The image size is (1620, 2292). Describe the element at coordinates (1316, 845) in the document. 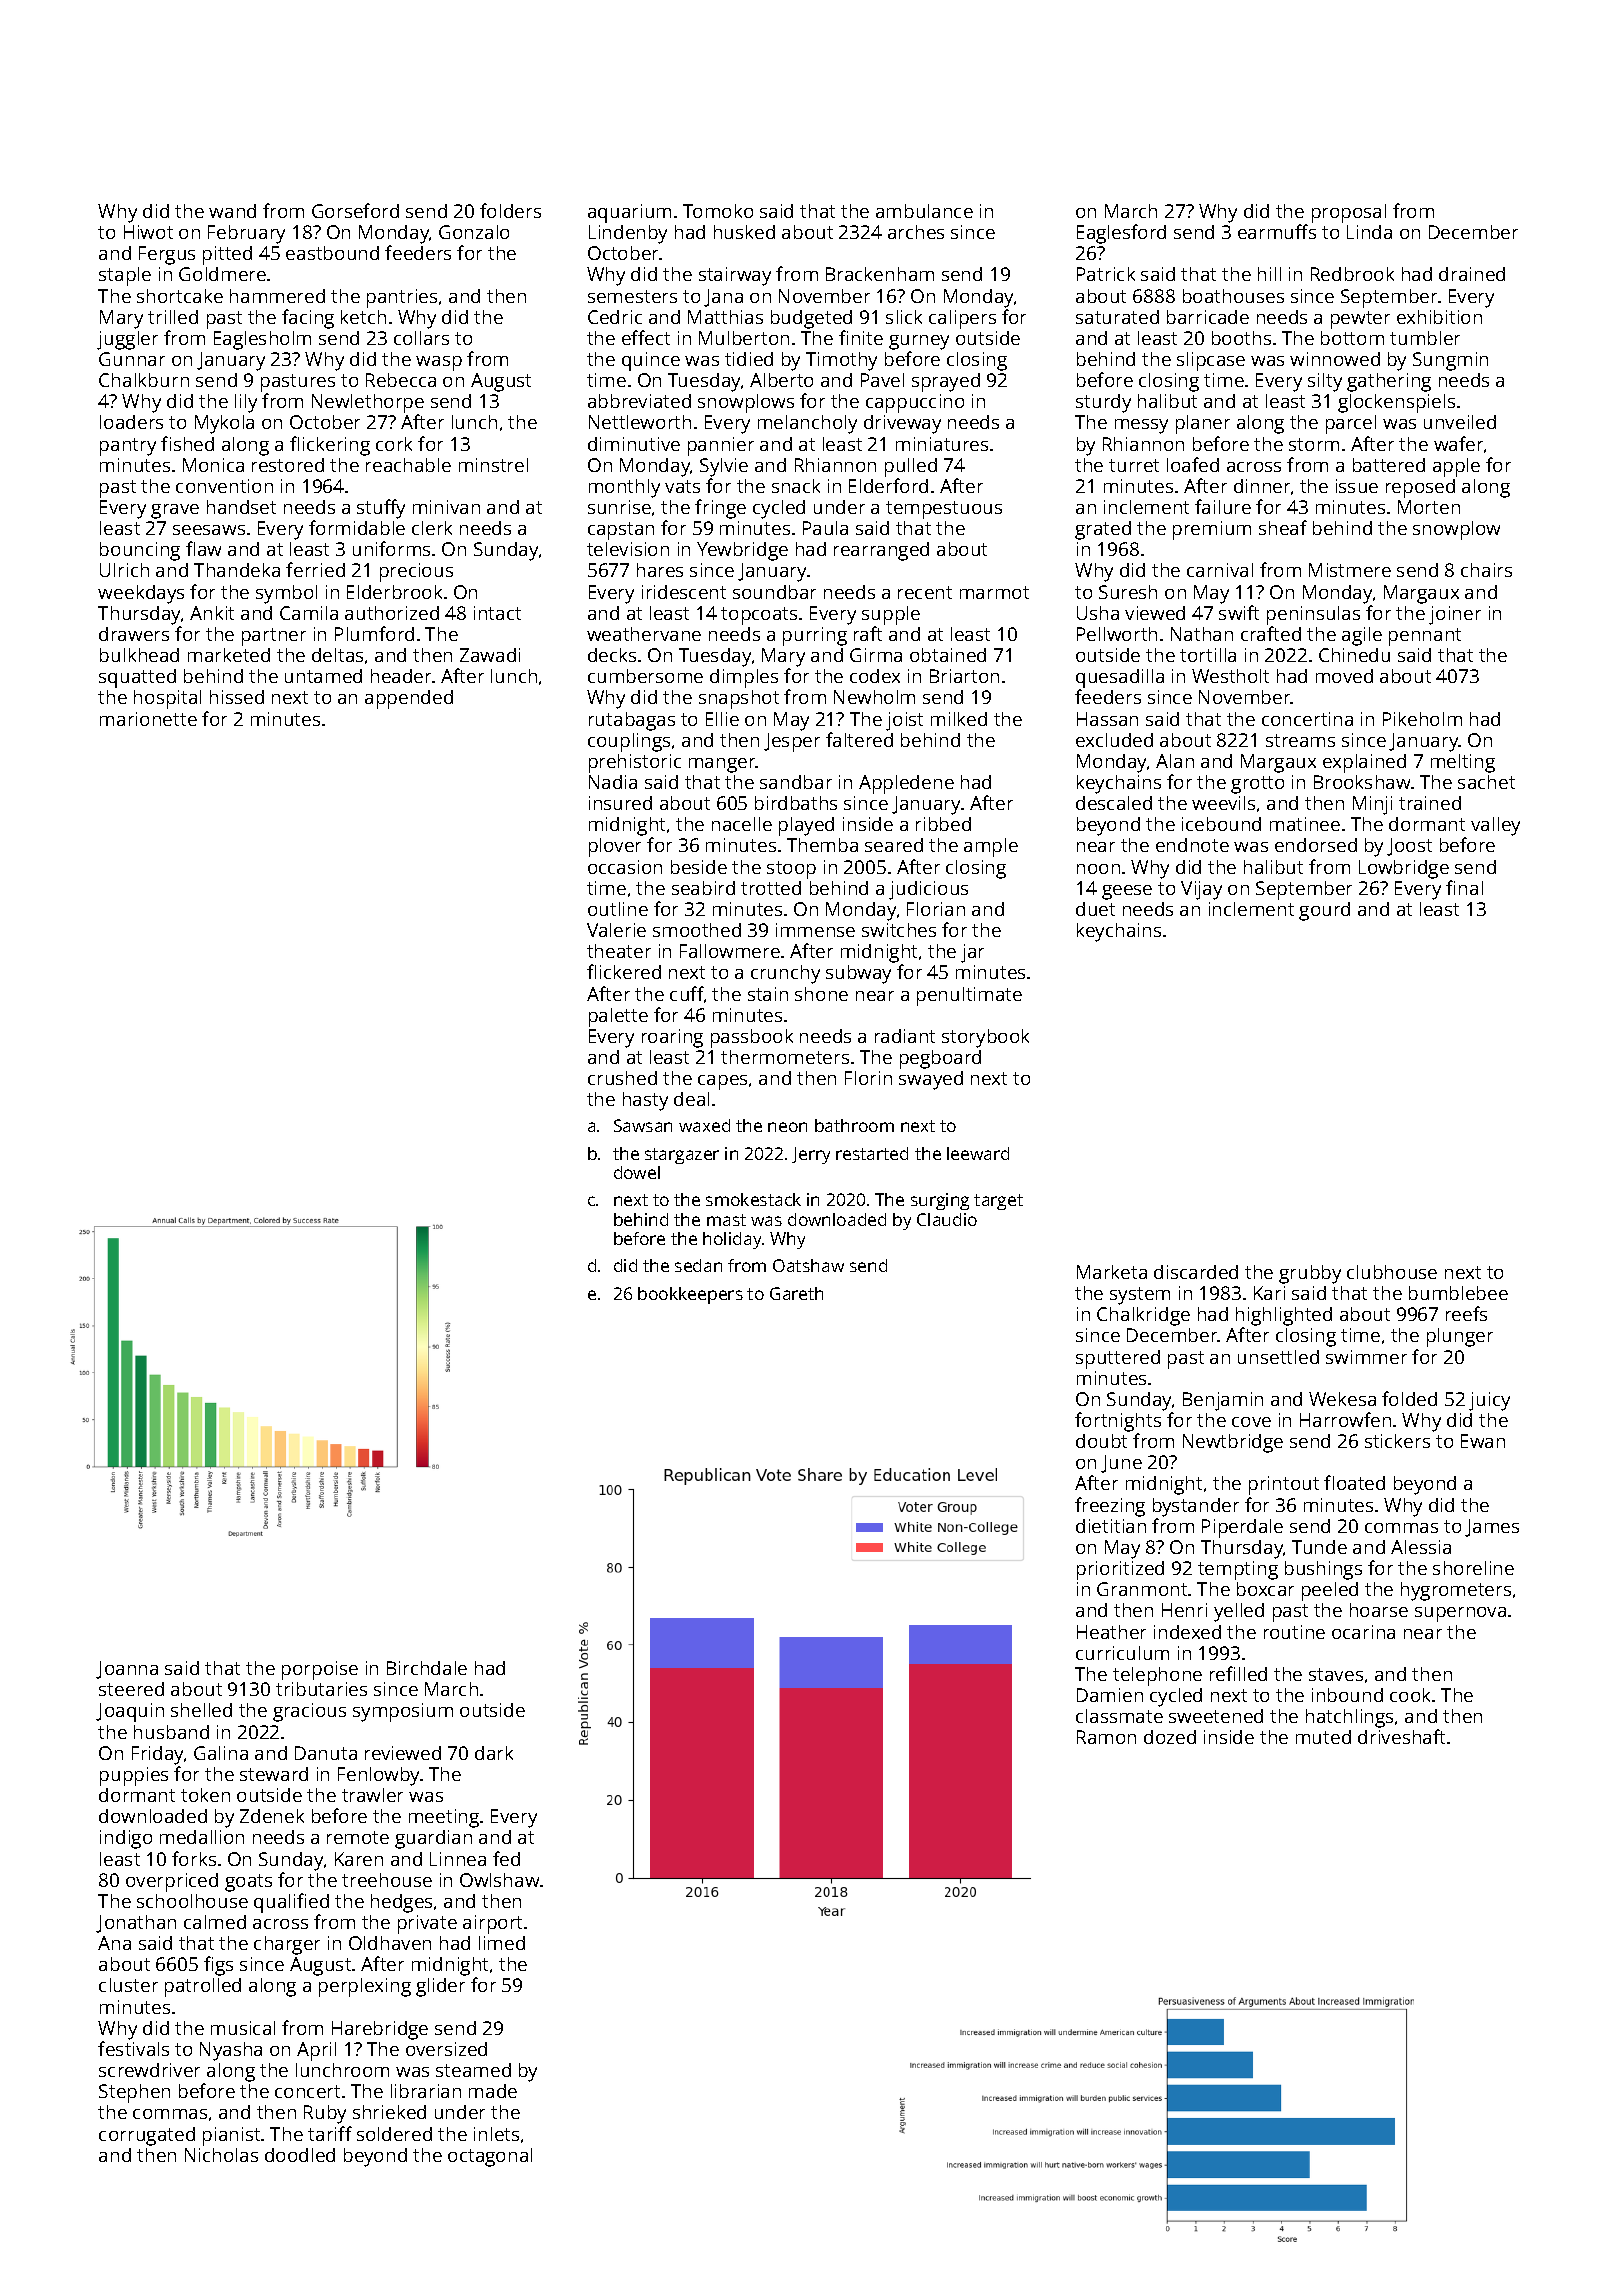

I see `endorsed` at that location.
